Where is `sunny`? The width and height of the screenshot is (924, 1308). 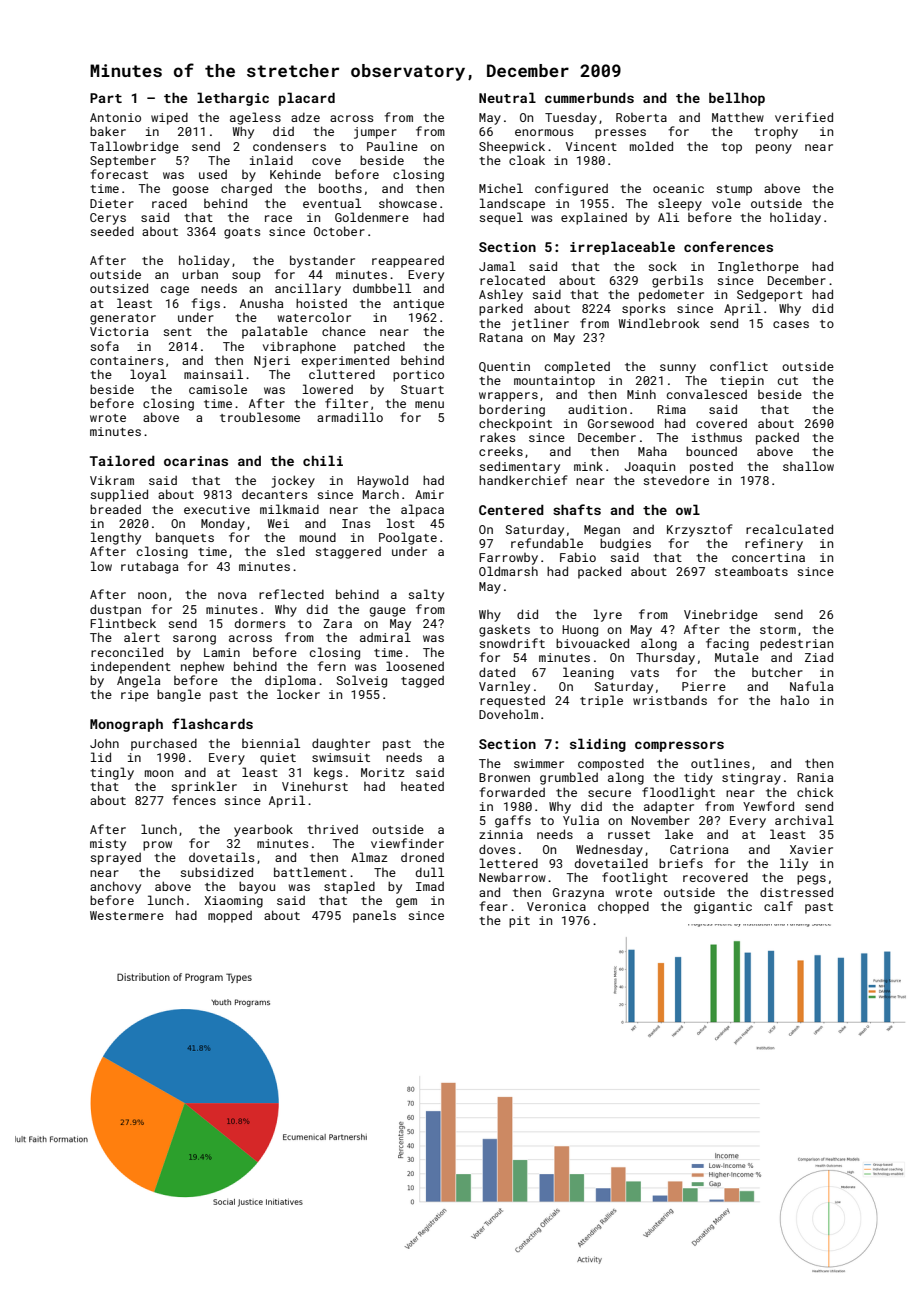
sunny is located at coordinates (678, 369).
